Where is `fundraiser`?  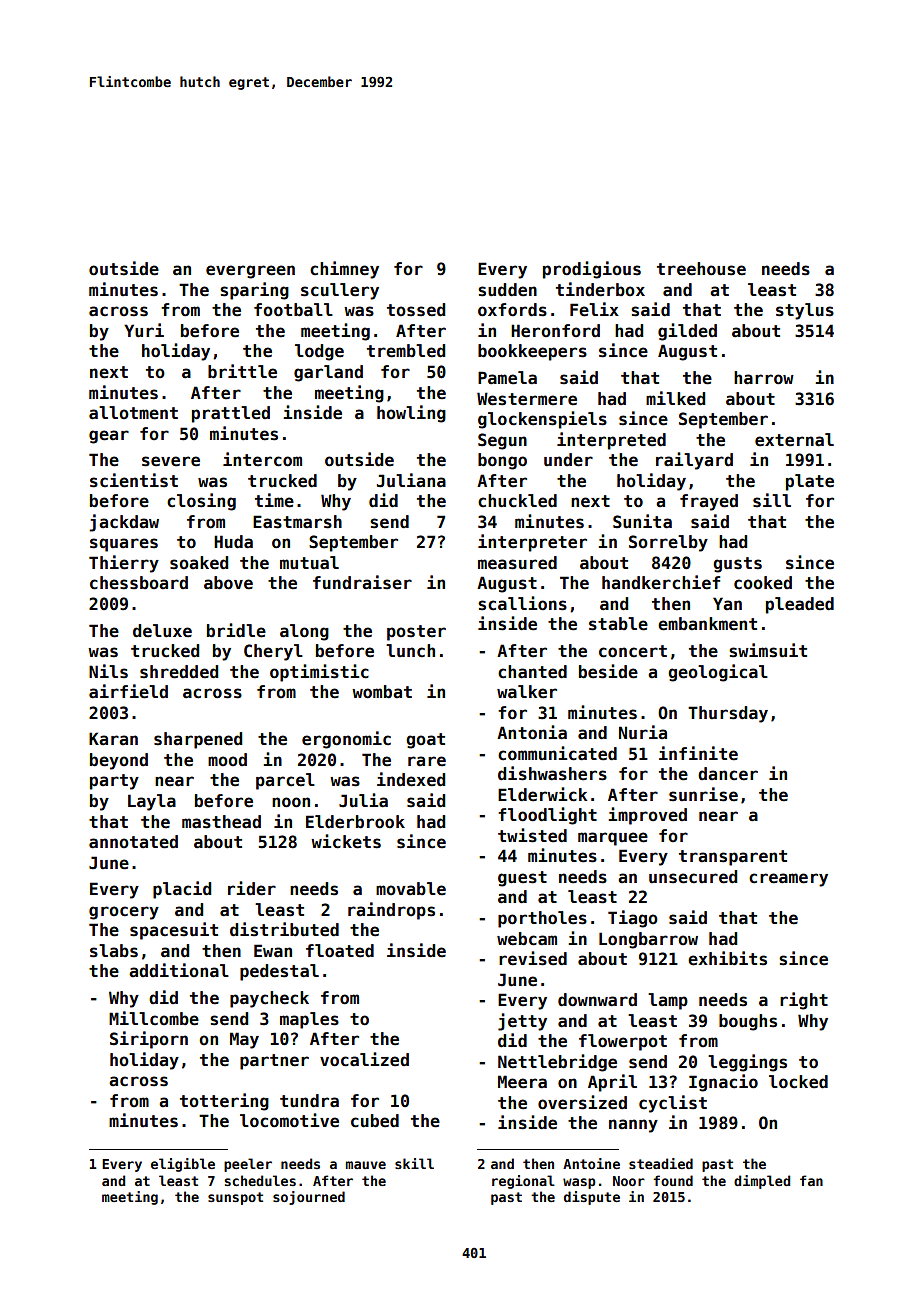
fundraiser is located at coordinates (362, 582).
